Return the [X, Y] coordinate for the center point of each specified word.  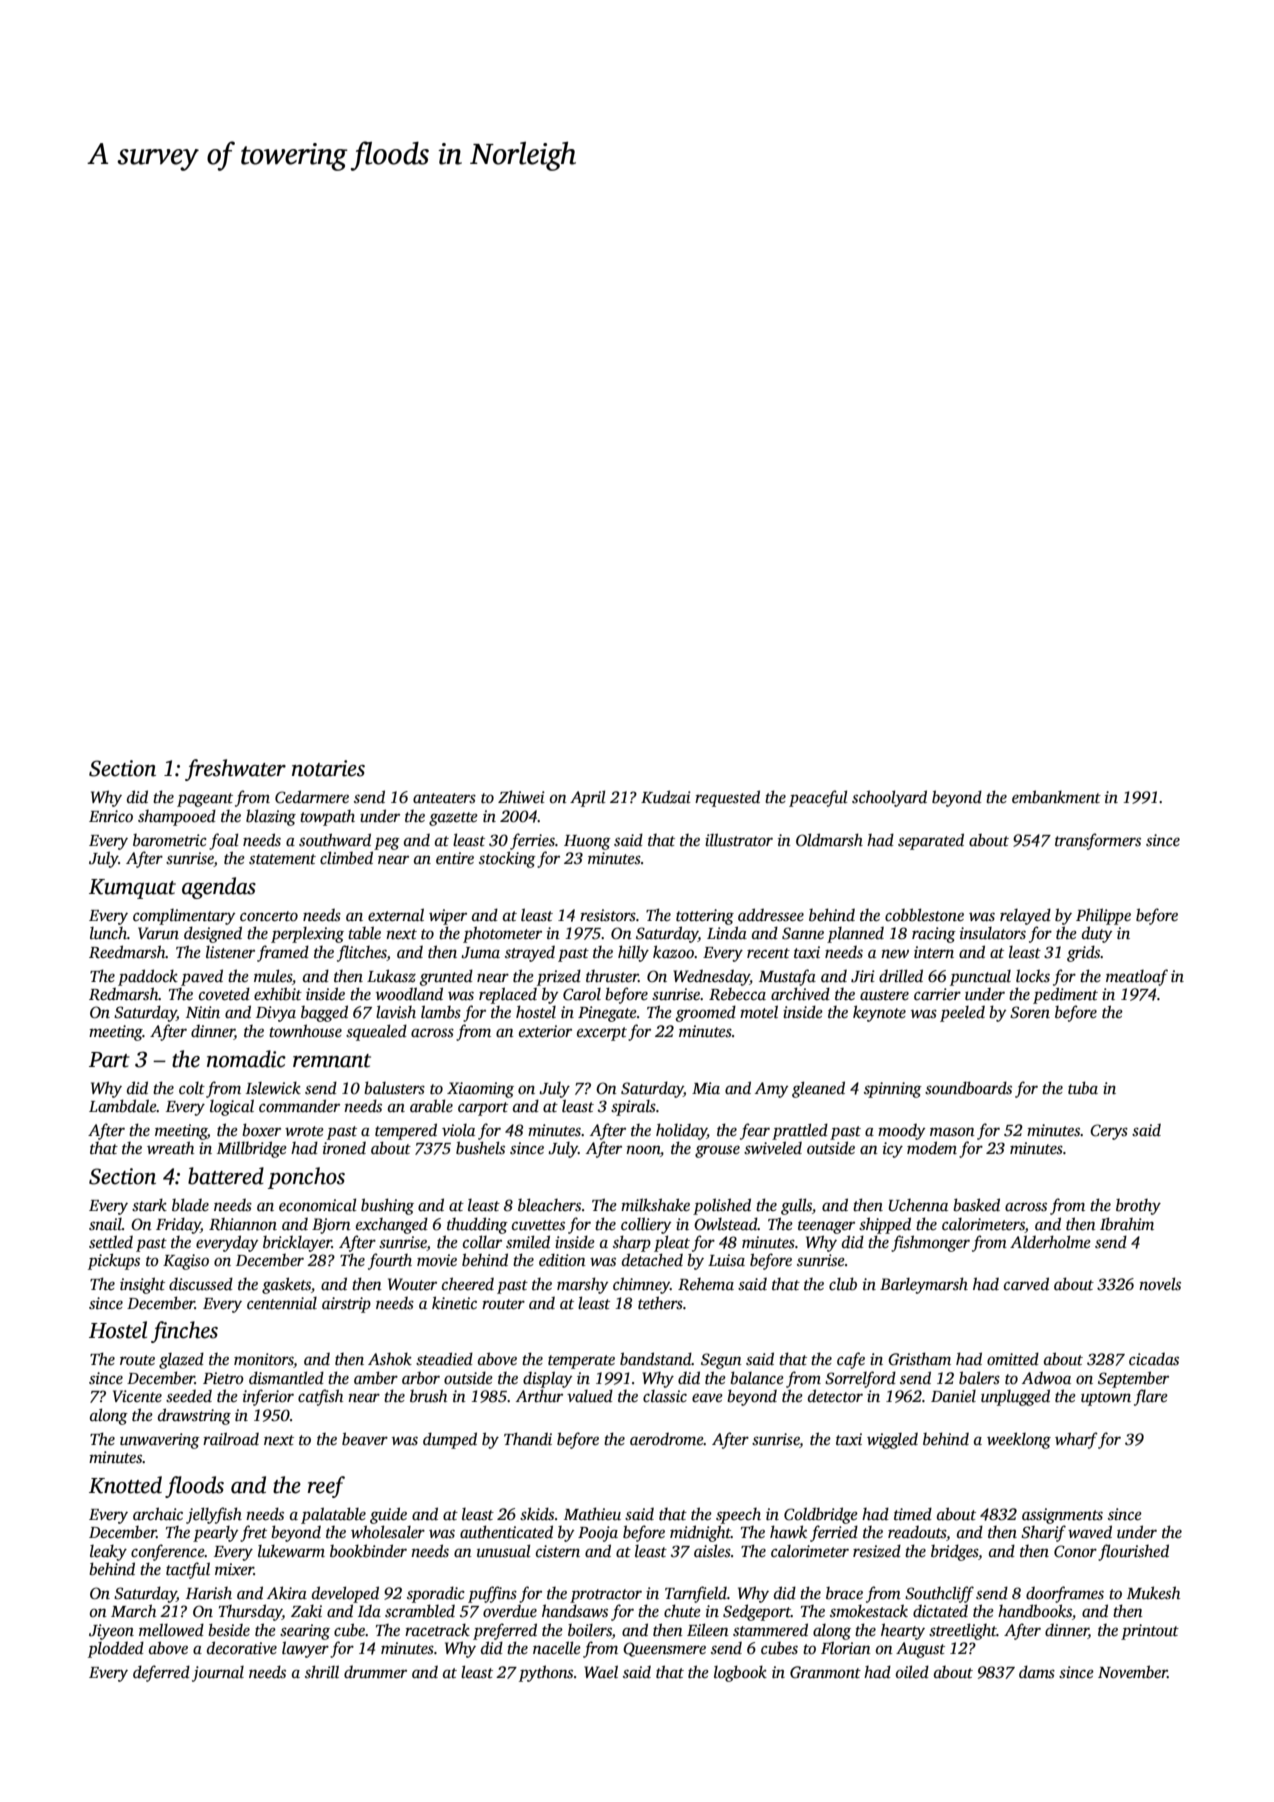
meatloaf [1137, 977]
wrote [304, 1131]
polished [722, 1206]
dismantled [286, 1378]
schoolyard [889, 798]
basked [976, 1205]
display [548, 1379]
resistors [608, 915]
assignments [1062, 1516]
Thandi [528, 1439]
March [133, 1611]
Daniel [953, 1396]
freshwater [235, 770]
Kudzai [666, 796]
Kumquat [132, 889]
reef [326, 1487]
